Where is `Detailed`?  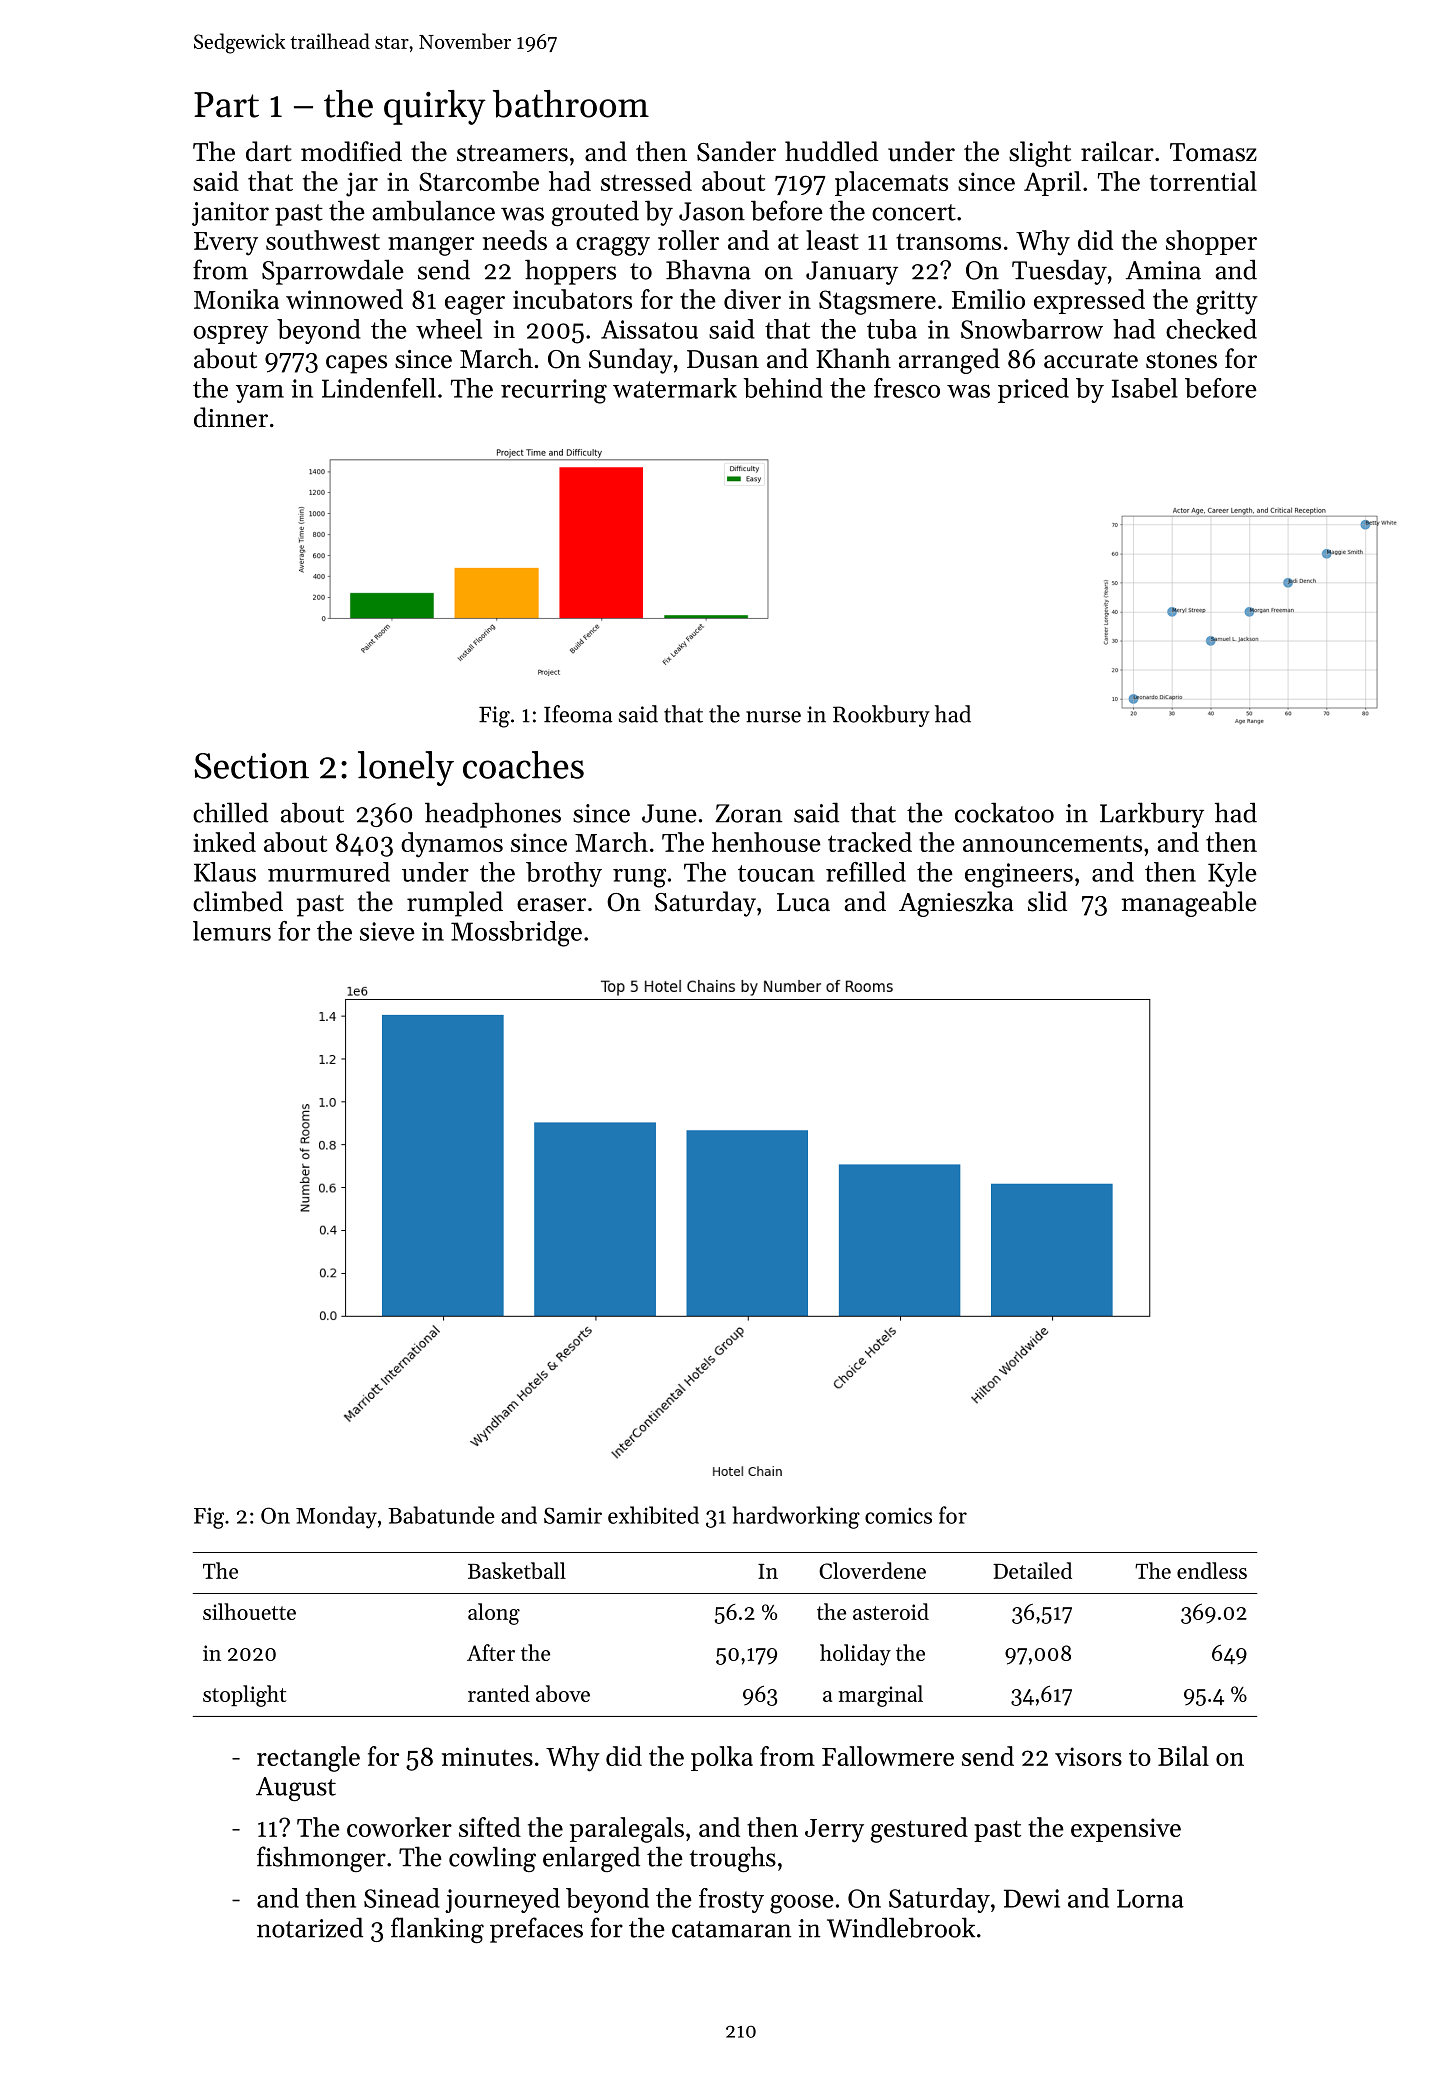
Detailed is located at coordinates (1032, 1570).
